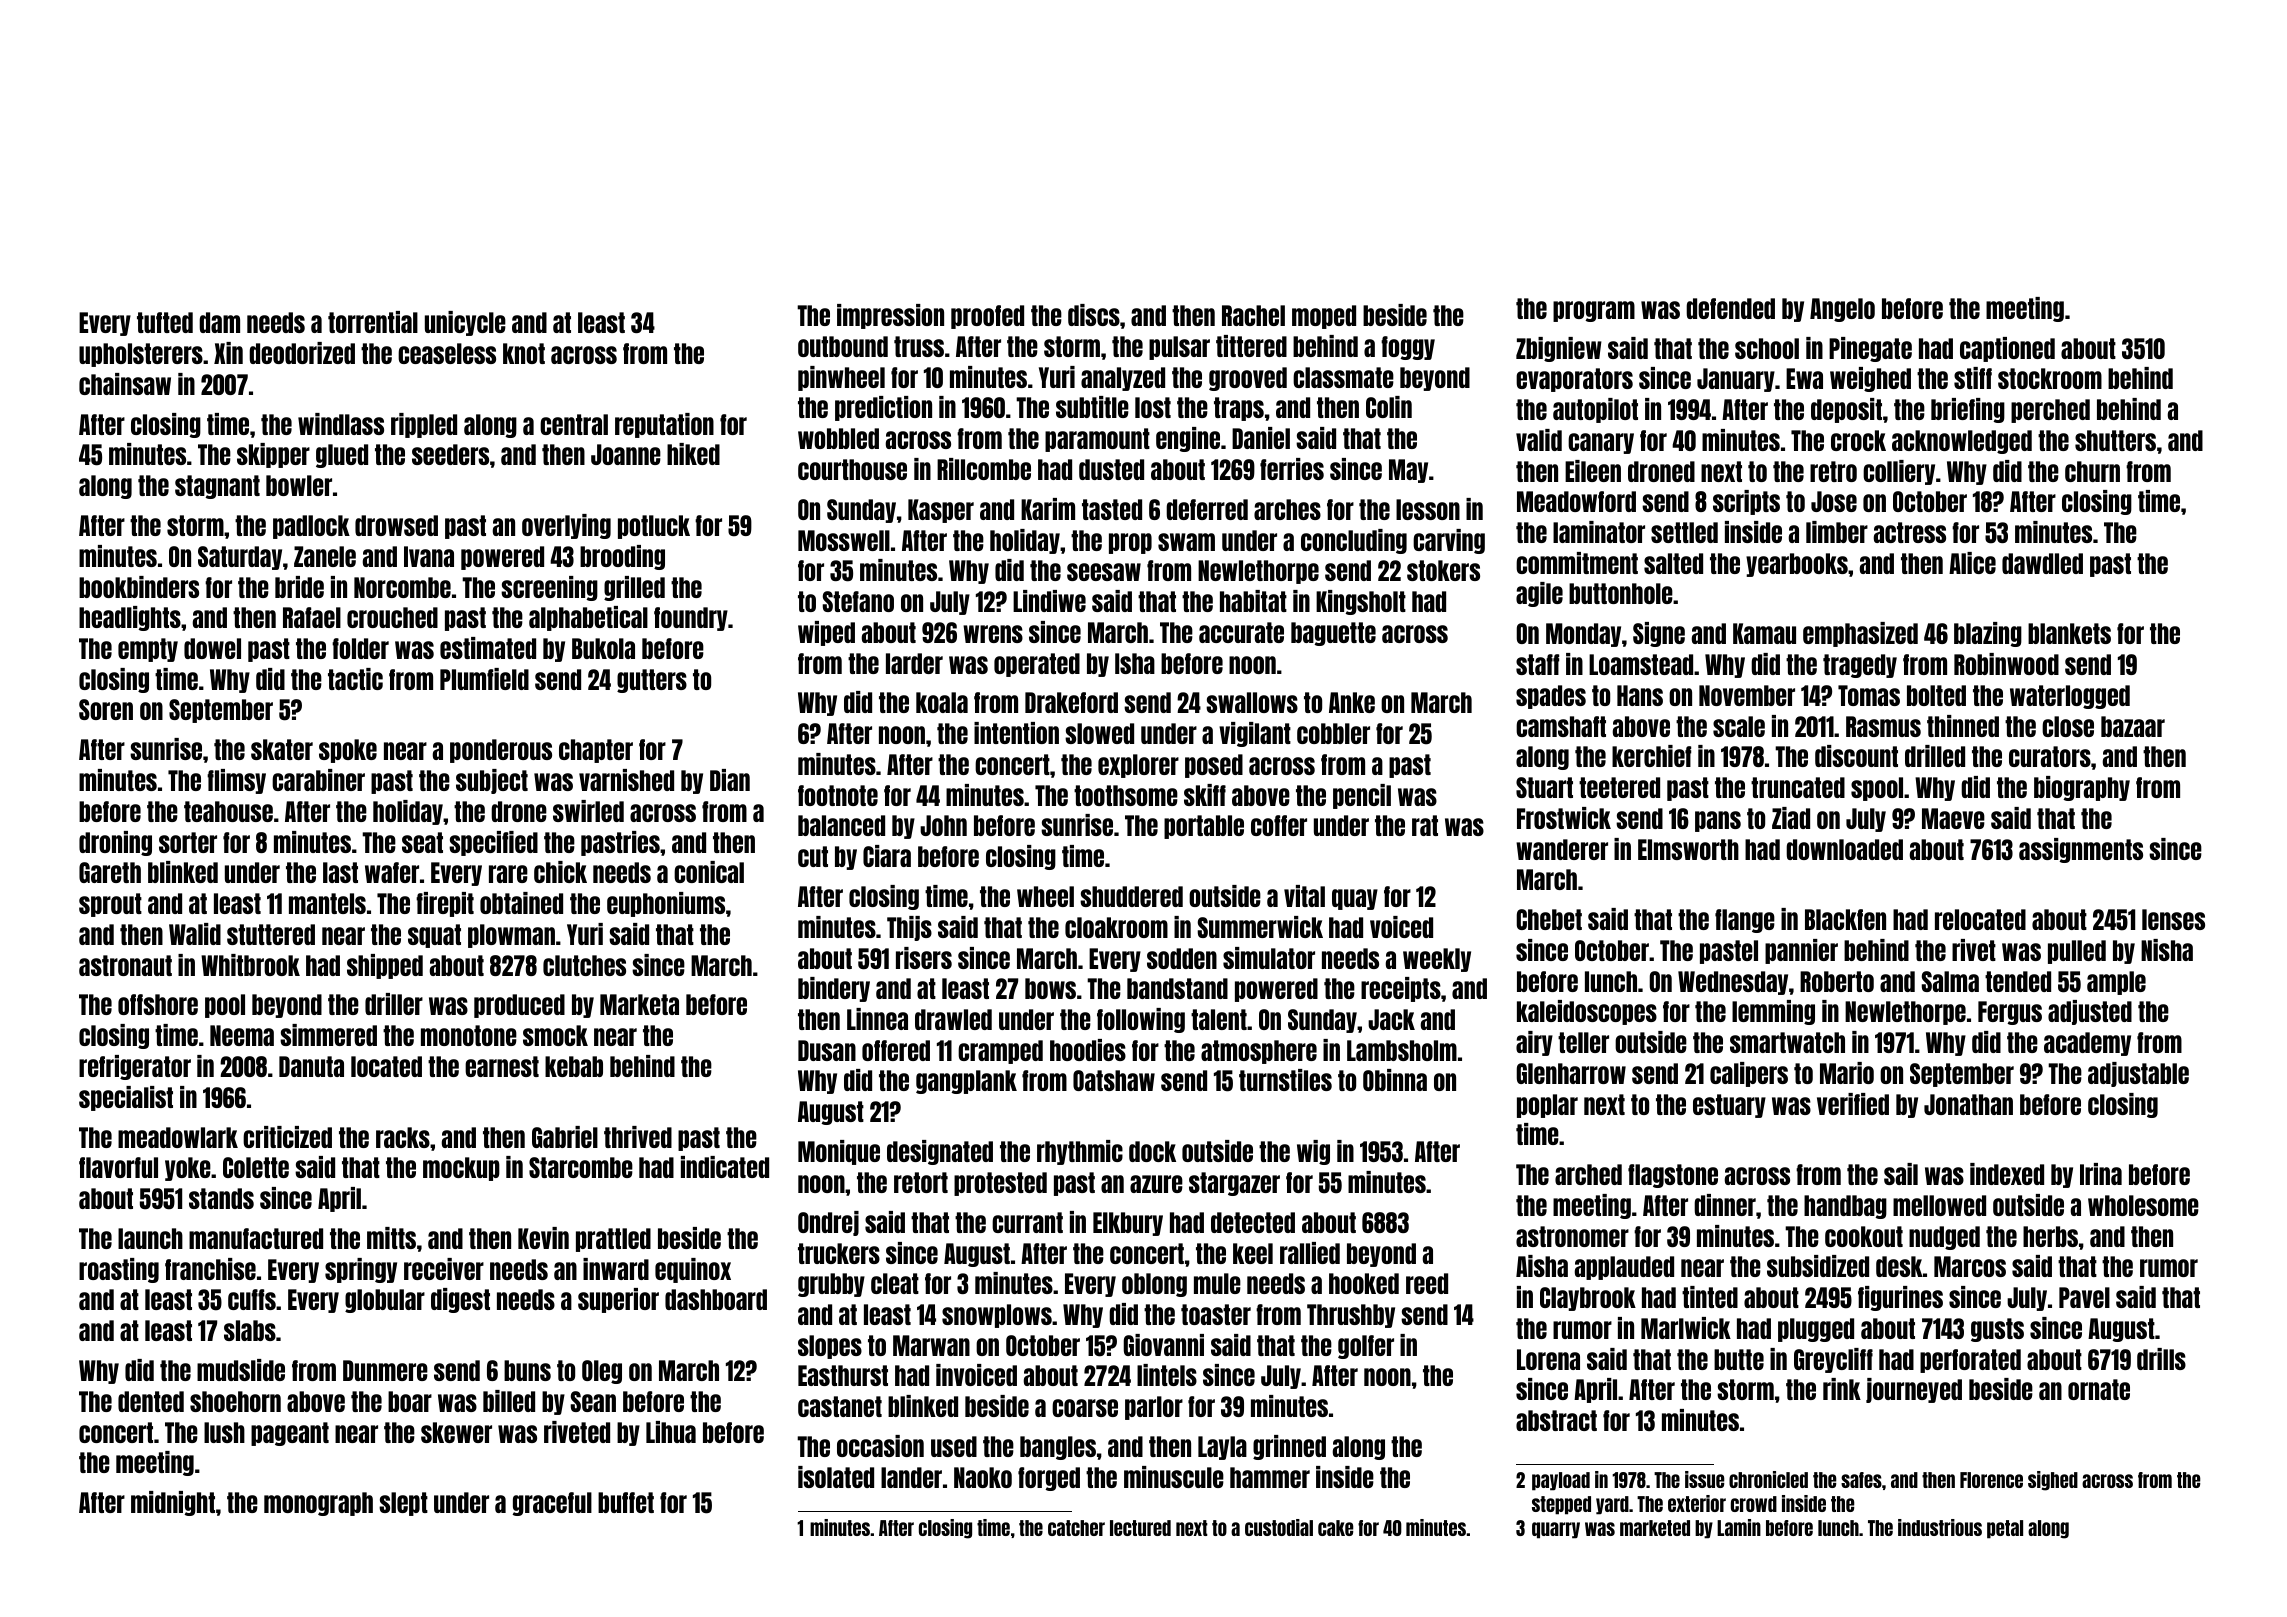 The height and width of the screenshot is (1617, 2287). I want to click on concluding, so click(1354, 541).
